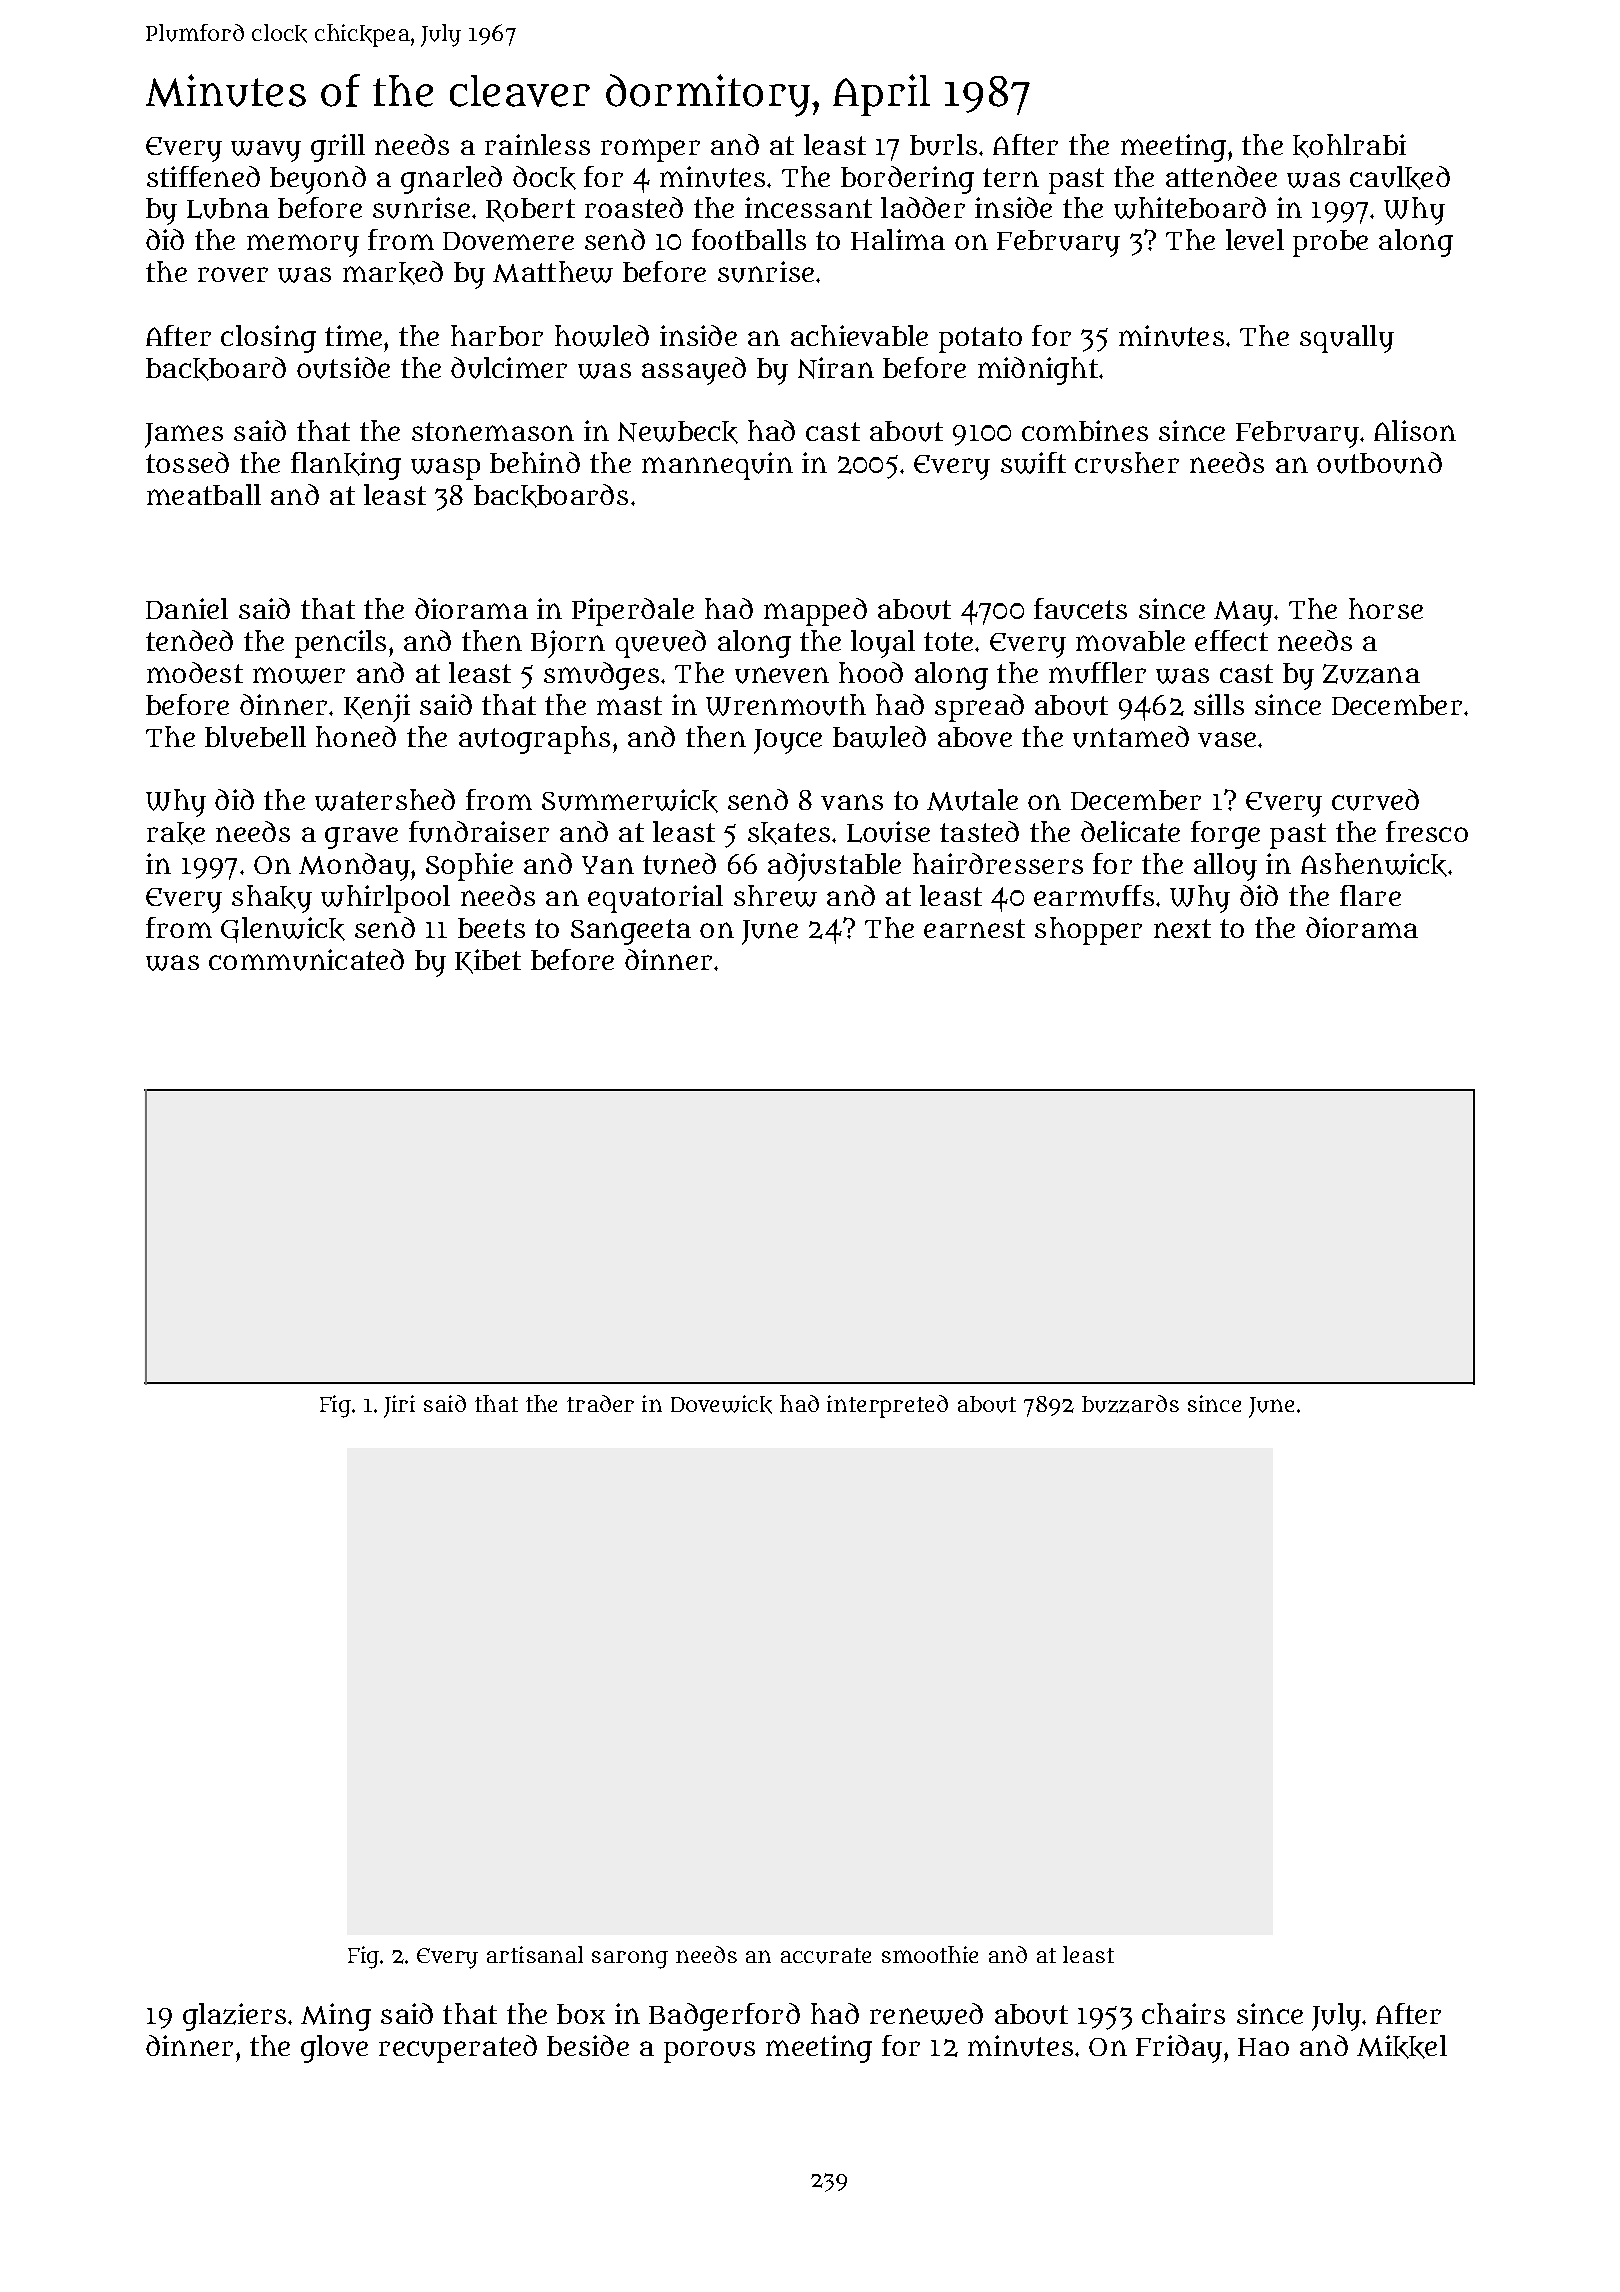 This screenshot has height=2292, width=1620. I want to click on chairs, so click(1183, 2013).
